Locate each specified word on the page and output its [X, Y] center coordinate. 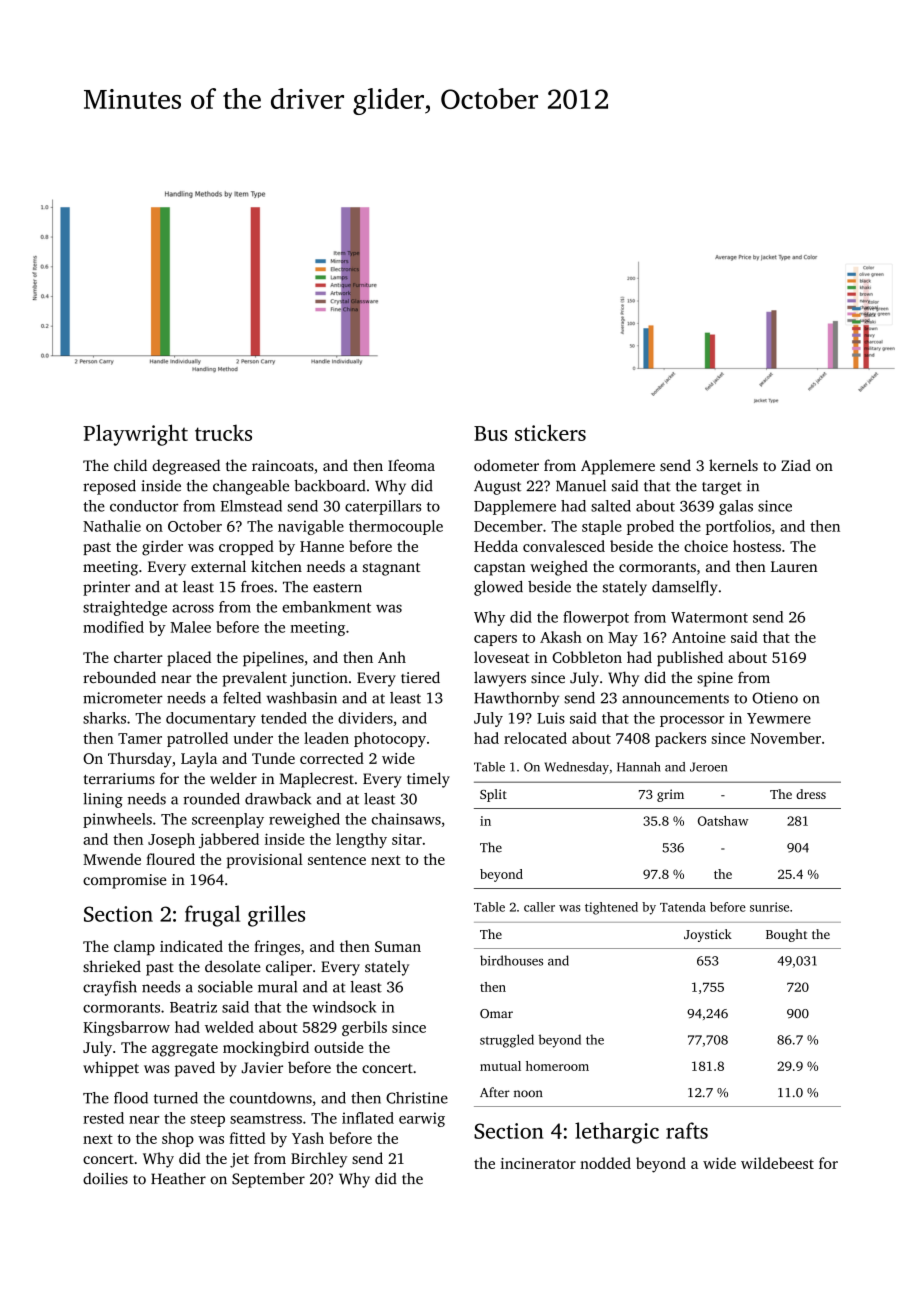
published [690, 659]
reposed [109, 487]
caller [539, 907]
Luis [551, 718]
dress [811, 794]
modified [113, 627]
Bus [490, 433]
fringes [277, 948]
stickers [550, 432]
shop [178, 1139]
